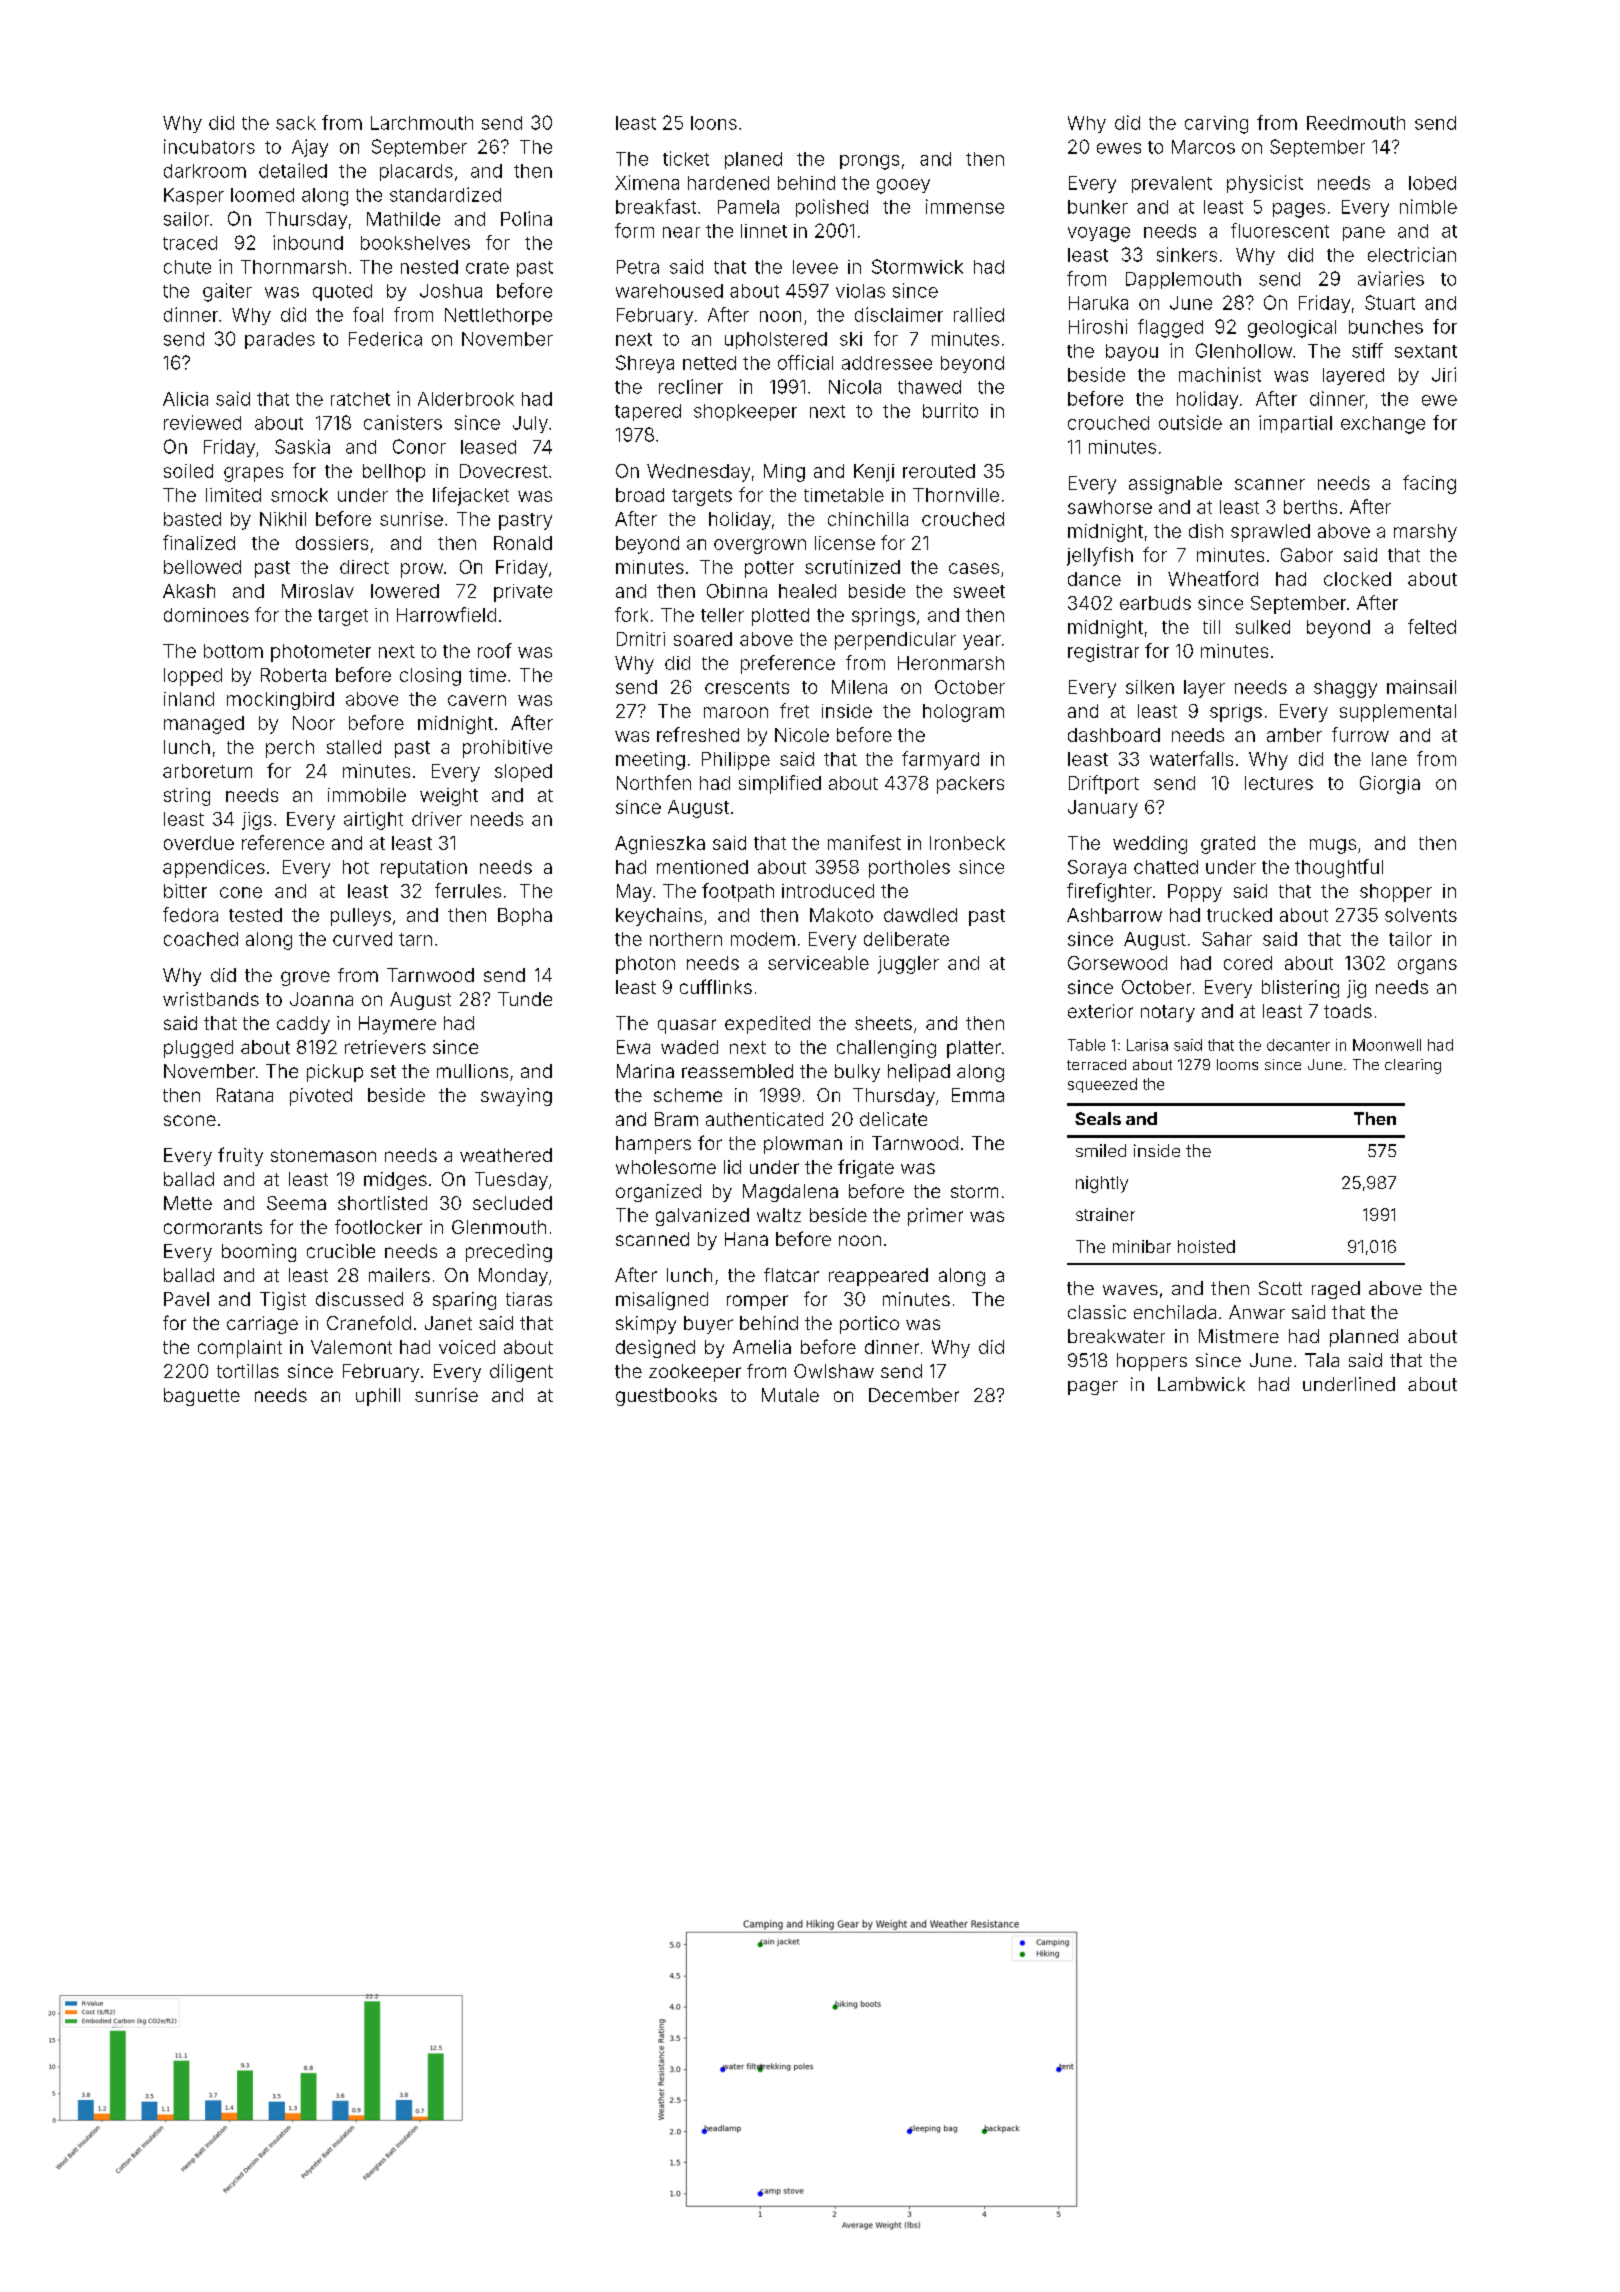 The width and height of the screenshot is (1620, 2292). Describe the element at coordinates (360, 399) in the screenshot. I see `ratchet` at that location.
